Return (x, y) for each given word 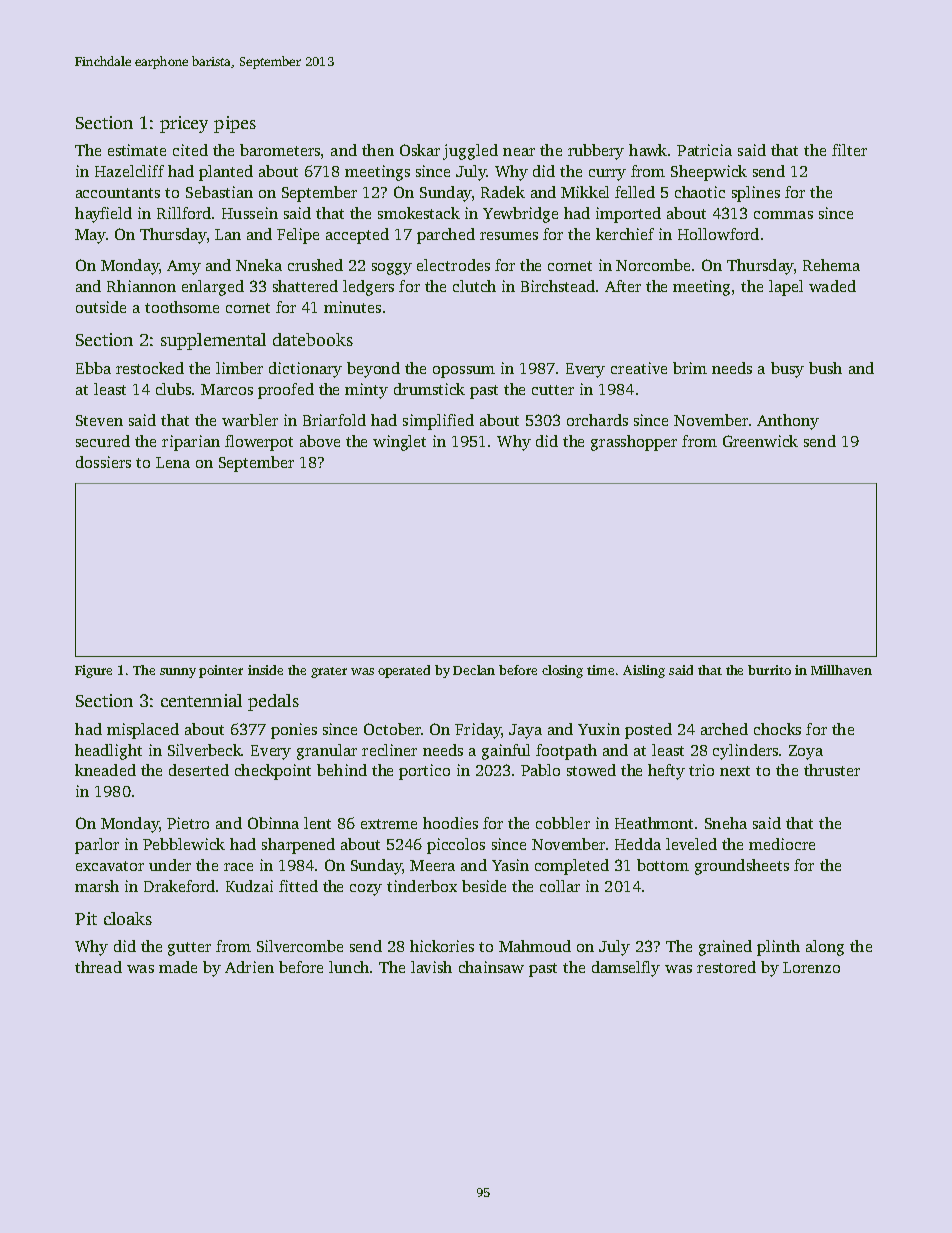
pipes (235, 124)
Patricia (704, 150)
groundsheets (742, 867)
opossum (464, 372)
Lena (173, 462)
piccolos (456, 846)
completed (572, 867)
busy (787, 370)
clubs (173, 389)
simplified (438, 422)
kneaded (105, 770)
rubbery (596, 152)
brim (690, 368)
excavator (110, 866)
